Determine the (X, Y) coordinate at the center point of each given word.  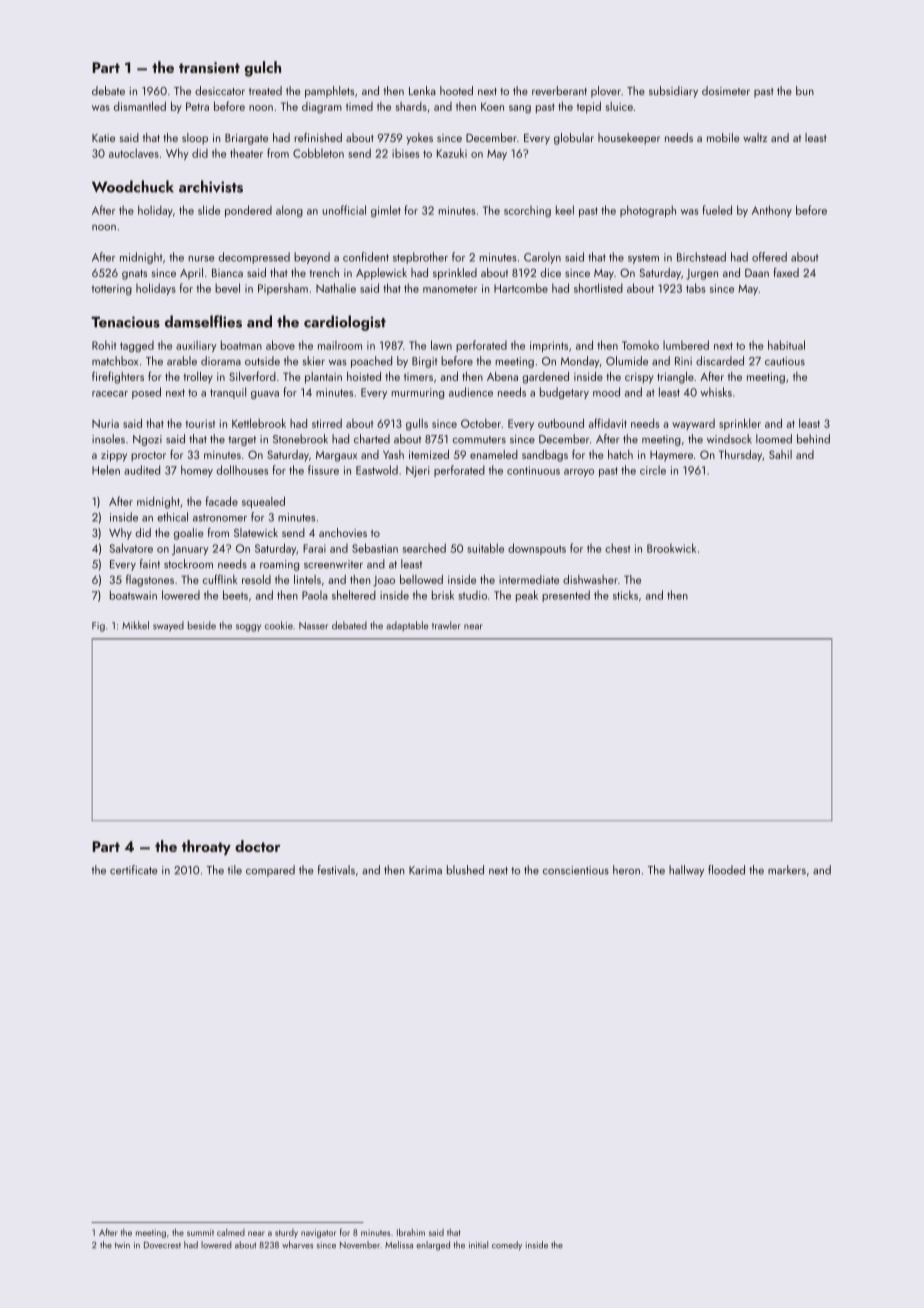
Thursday (740, 456)
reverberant (559, 90)
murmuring (418, 393)
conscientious (576, 870)
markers (787, 870)
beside (202, 625)
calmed (231, 1232)
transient (209, 67)
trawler (446, 625)
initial (478, 1244)
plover (606, 92)
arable (182, 361)
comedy (507, 1245)
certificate (134, 870)
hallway (686, 871)
